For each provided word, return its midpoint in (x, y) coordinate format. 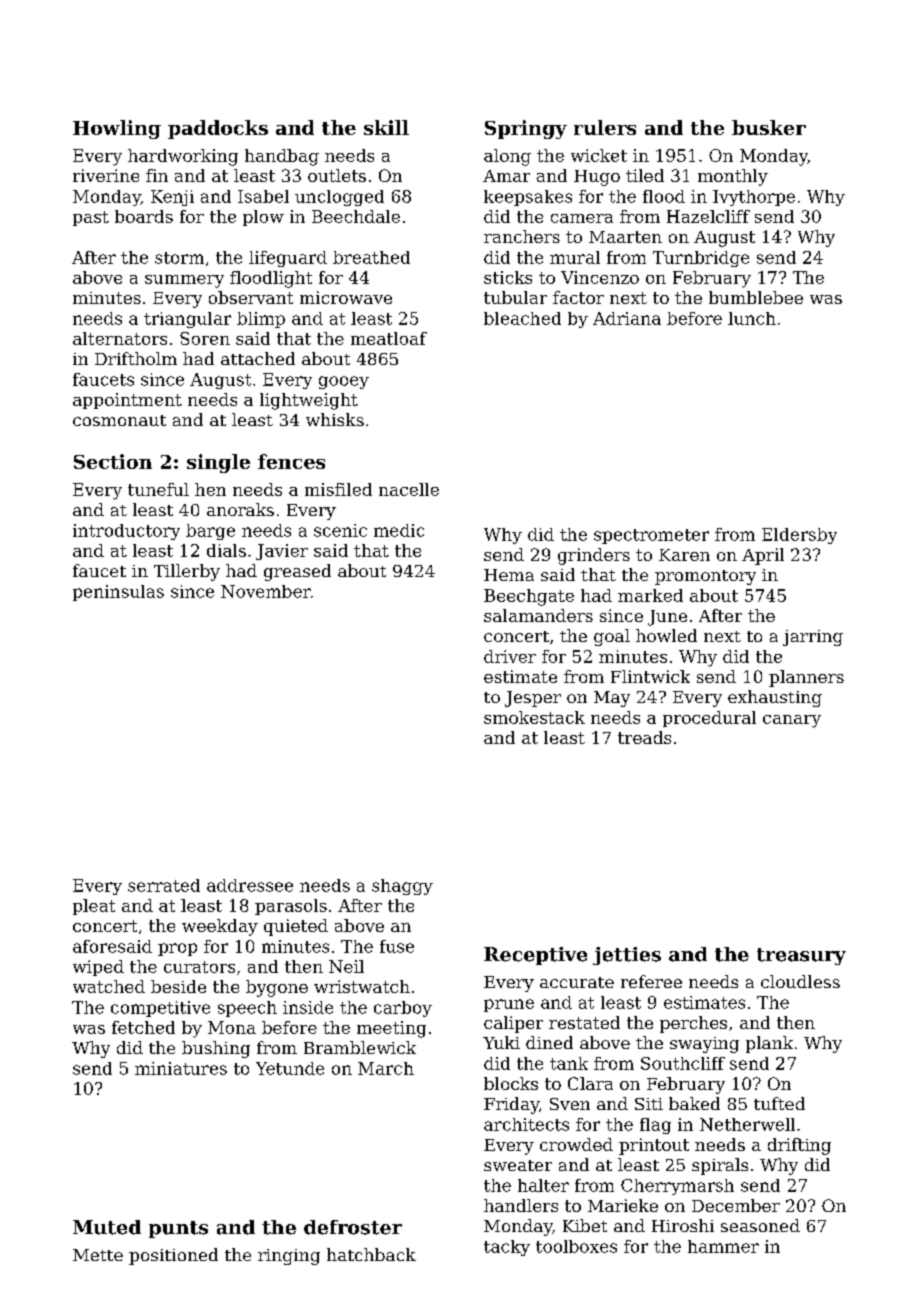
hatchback (371, 1254)
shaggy (402, 887)
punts (178, 1229)
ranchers (522, 236)
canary (792, 721)
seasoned (760, 1225)
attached (258, 358)
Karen (684, 555)
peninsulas (118, 593)
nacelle (409, 489)
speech (247, 1009)
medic (399, 530)
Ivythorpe (754, 198)
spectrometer (651, 536)
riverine (106, 175)
